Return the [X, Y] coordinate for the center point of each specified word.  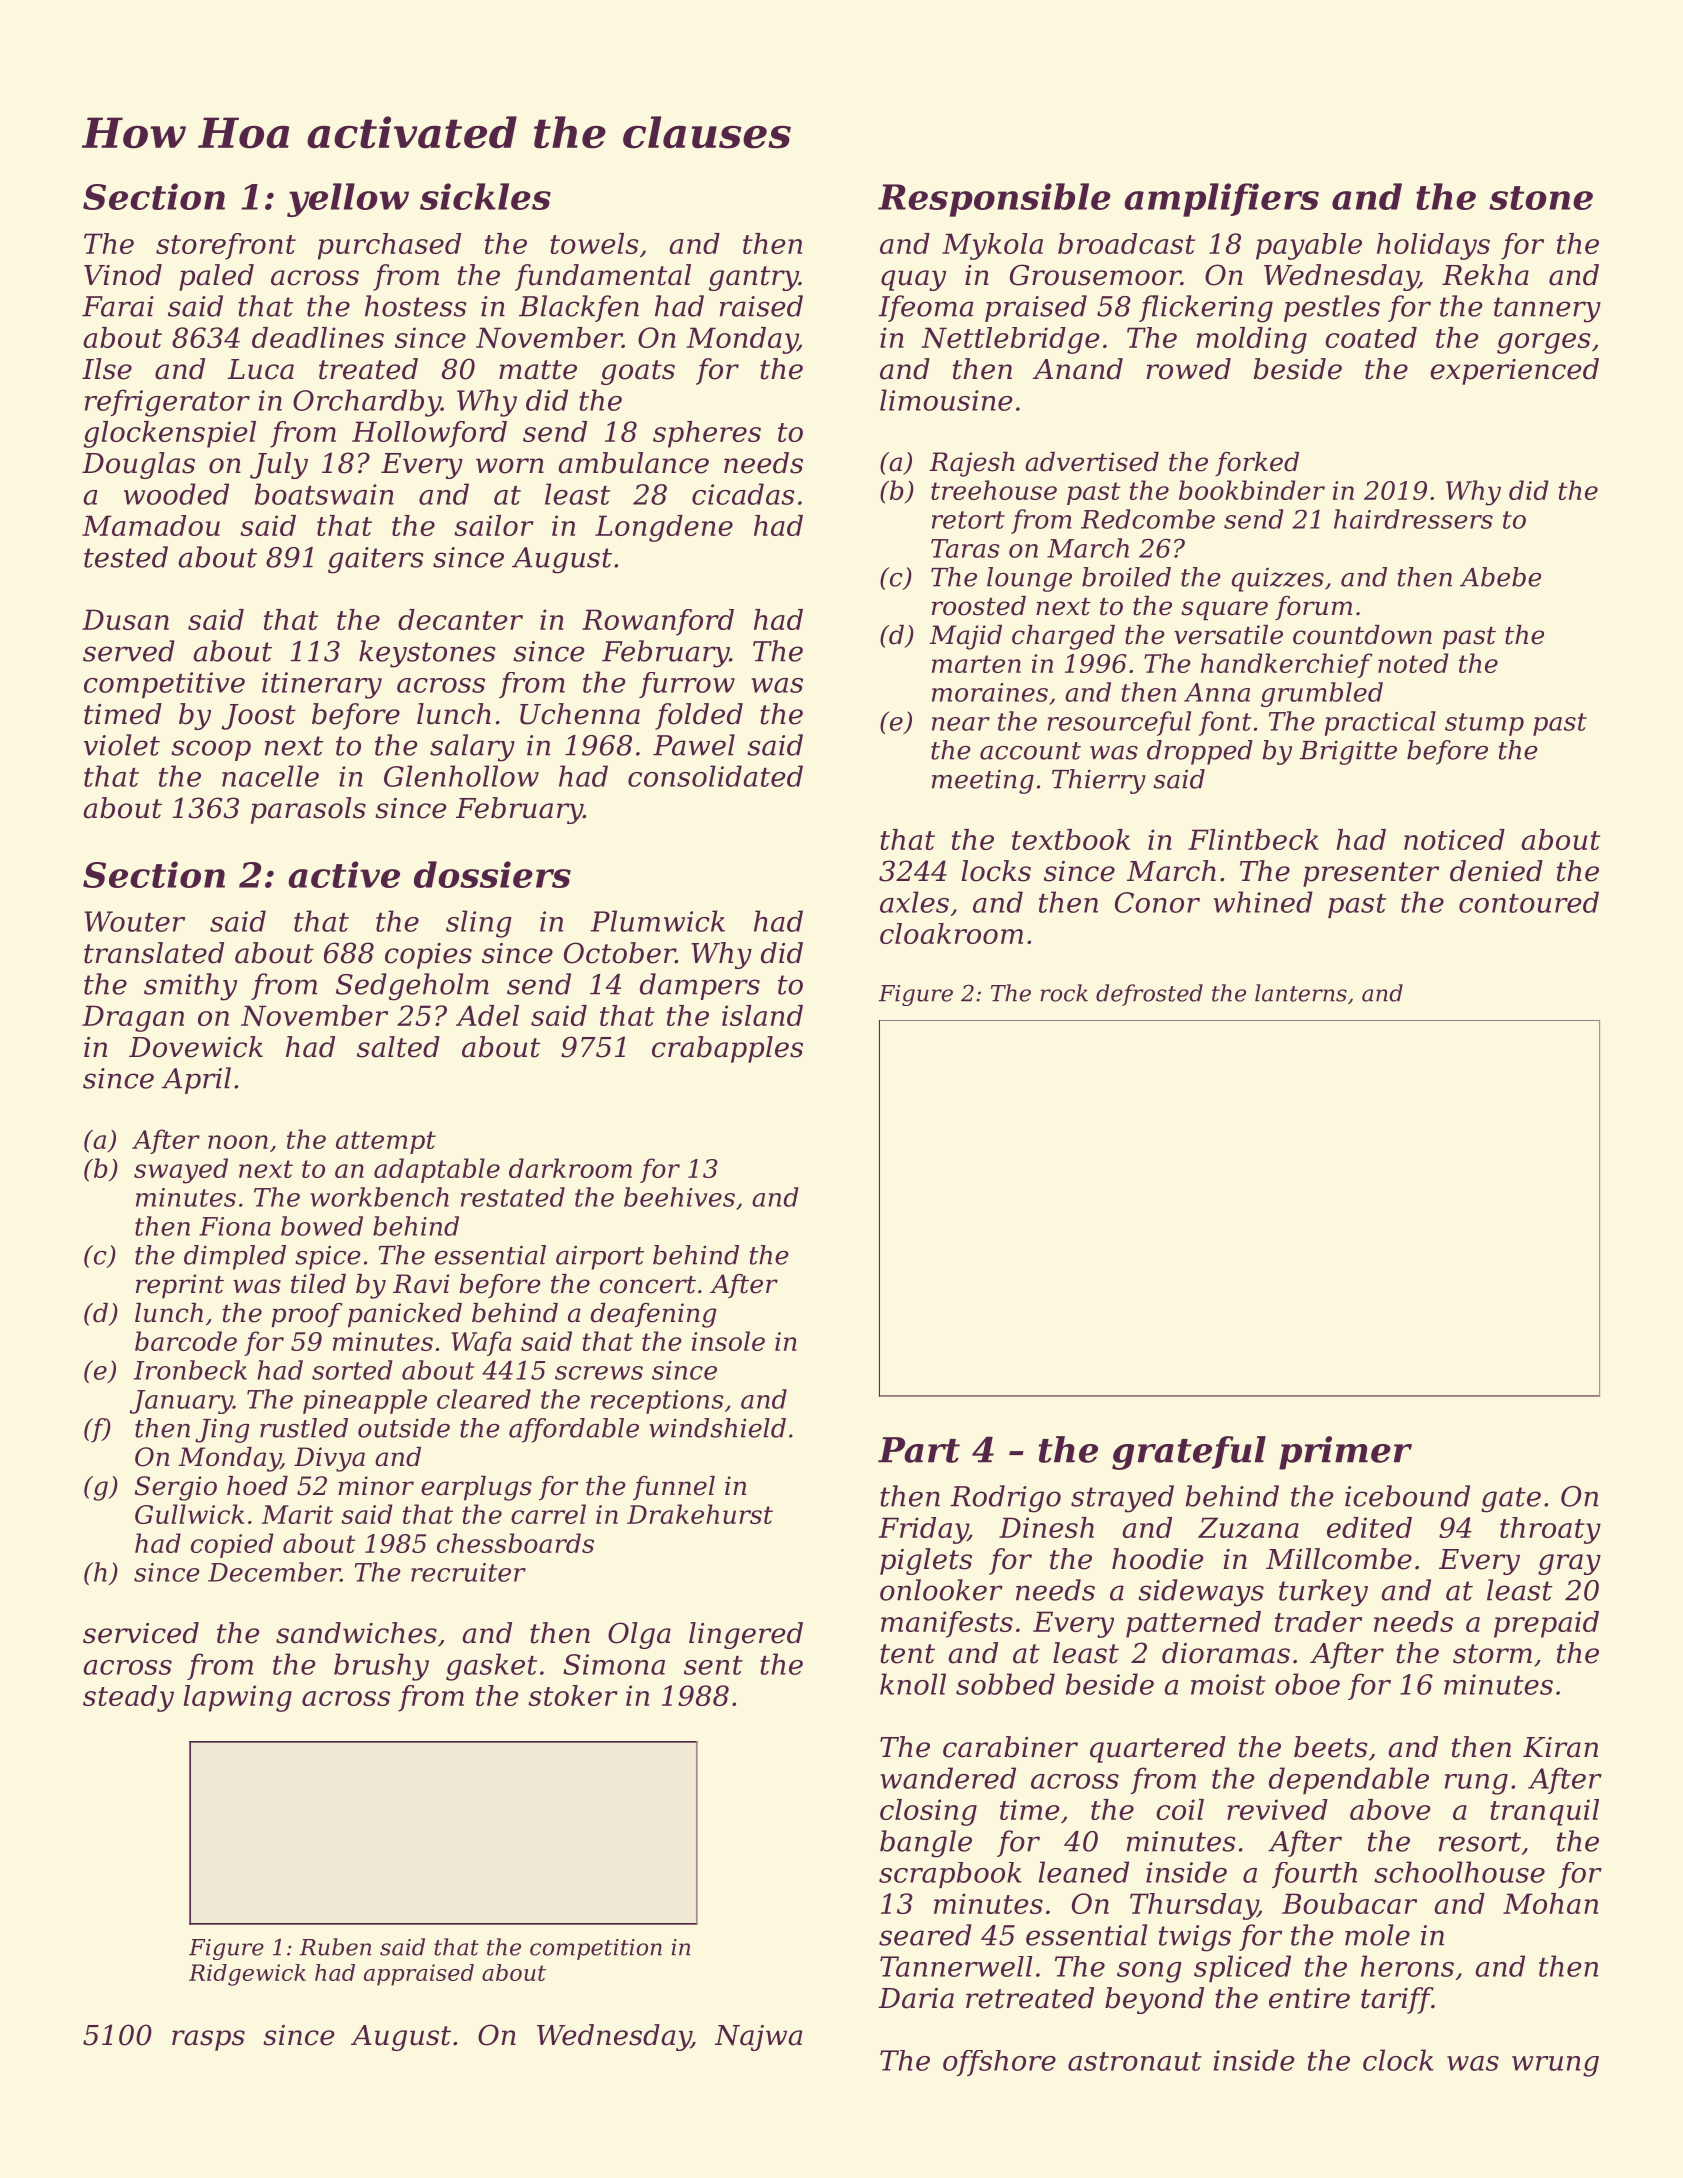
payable [1309, 246]
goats [638, 372]
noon [238, 1142]
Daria [916, 1998]
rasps [208, 2040]
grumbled [1322, 694]
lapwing [238, 1698]
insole [728, 1341]
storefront [226, 246]
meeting [983, 781]
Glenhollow [461, 776]
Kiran [1560, 1747]
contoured [1529, 902]
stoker [573, 1695]
